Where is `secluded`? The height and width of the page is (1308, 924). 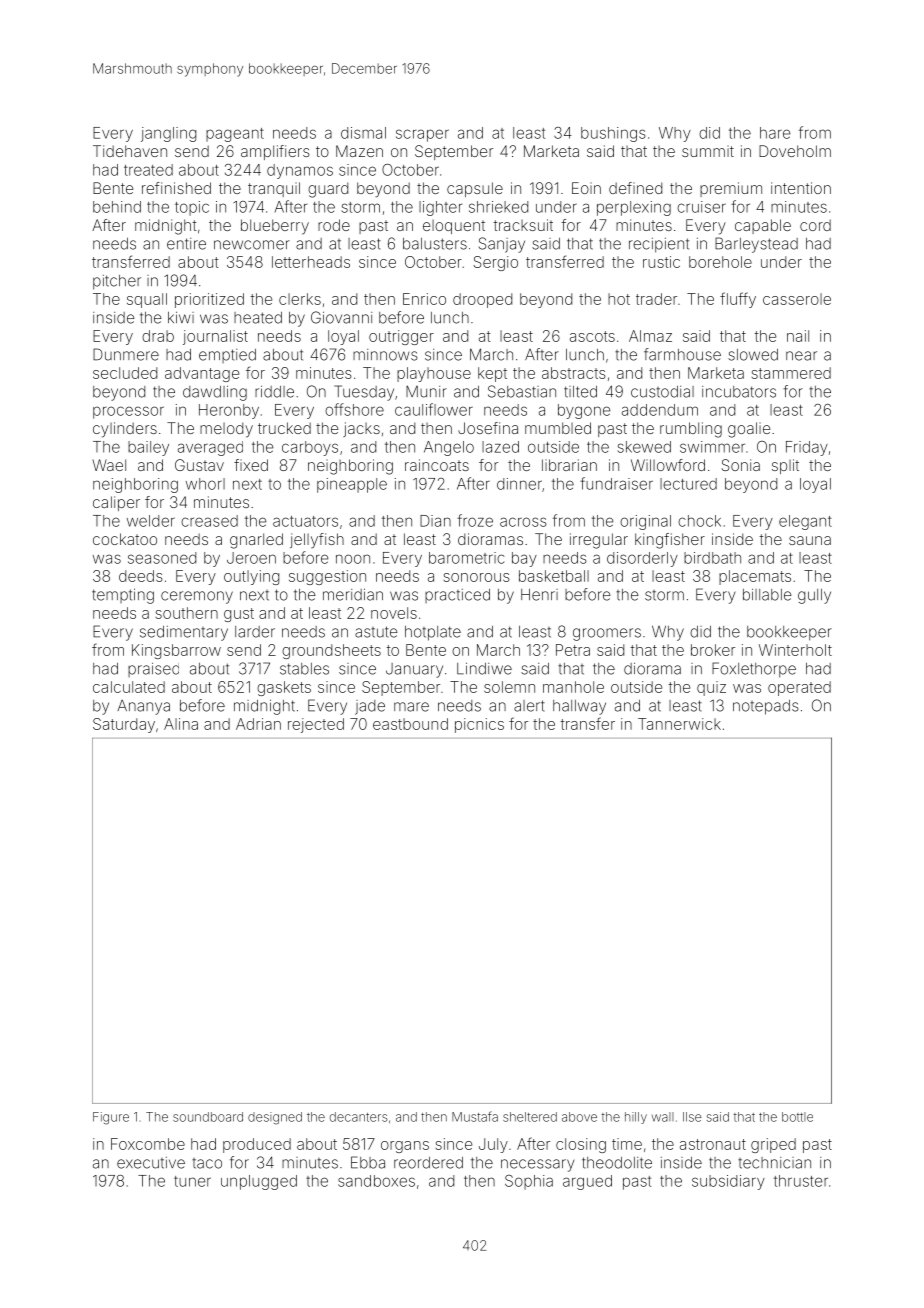 secluded is located at coordinates (125, 373).
